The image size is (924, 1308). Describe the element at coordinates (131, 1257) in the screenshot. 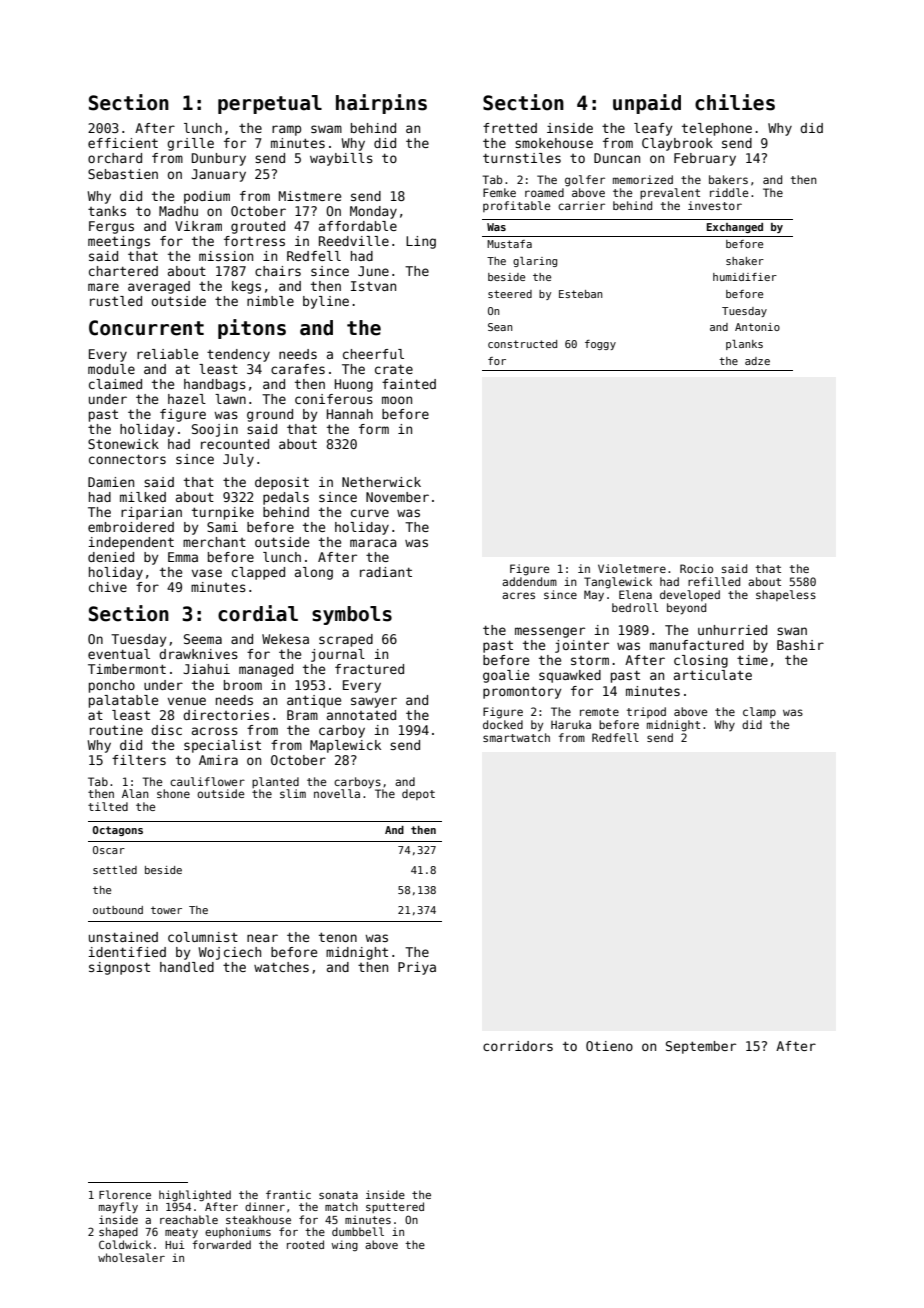

I see `wholesaler` at that location.
